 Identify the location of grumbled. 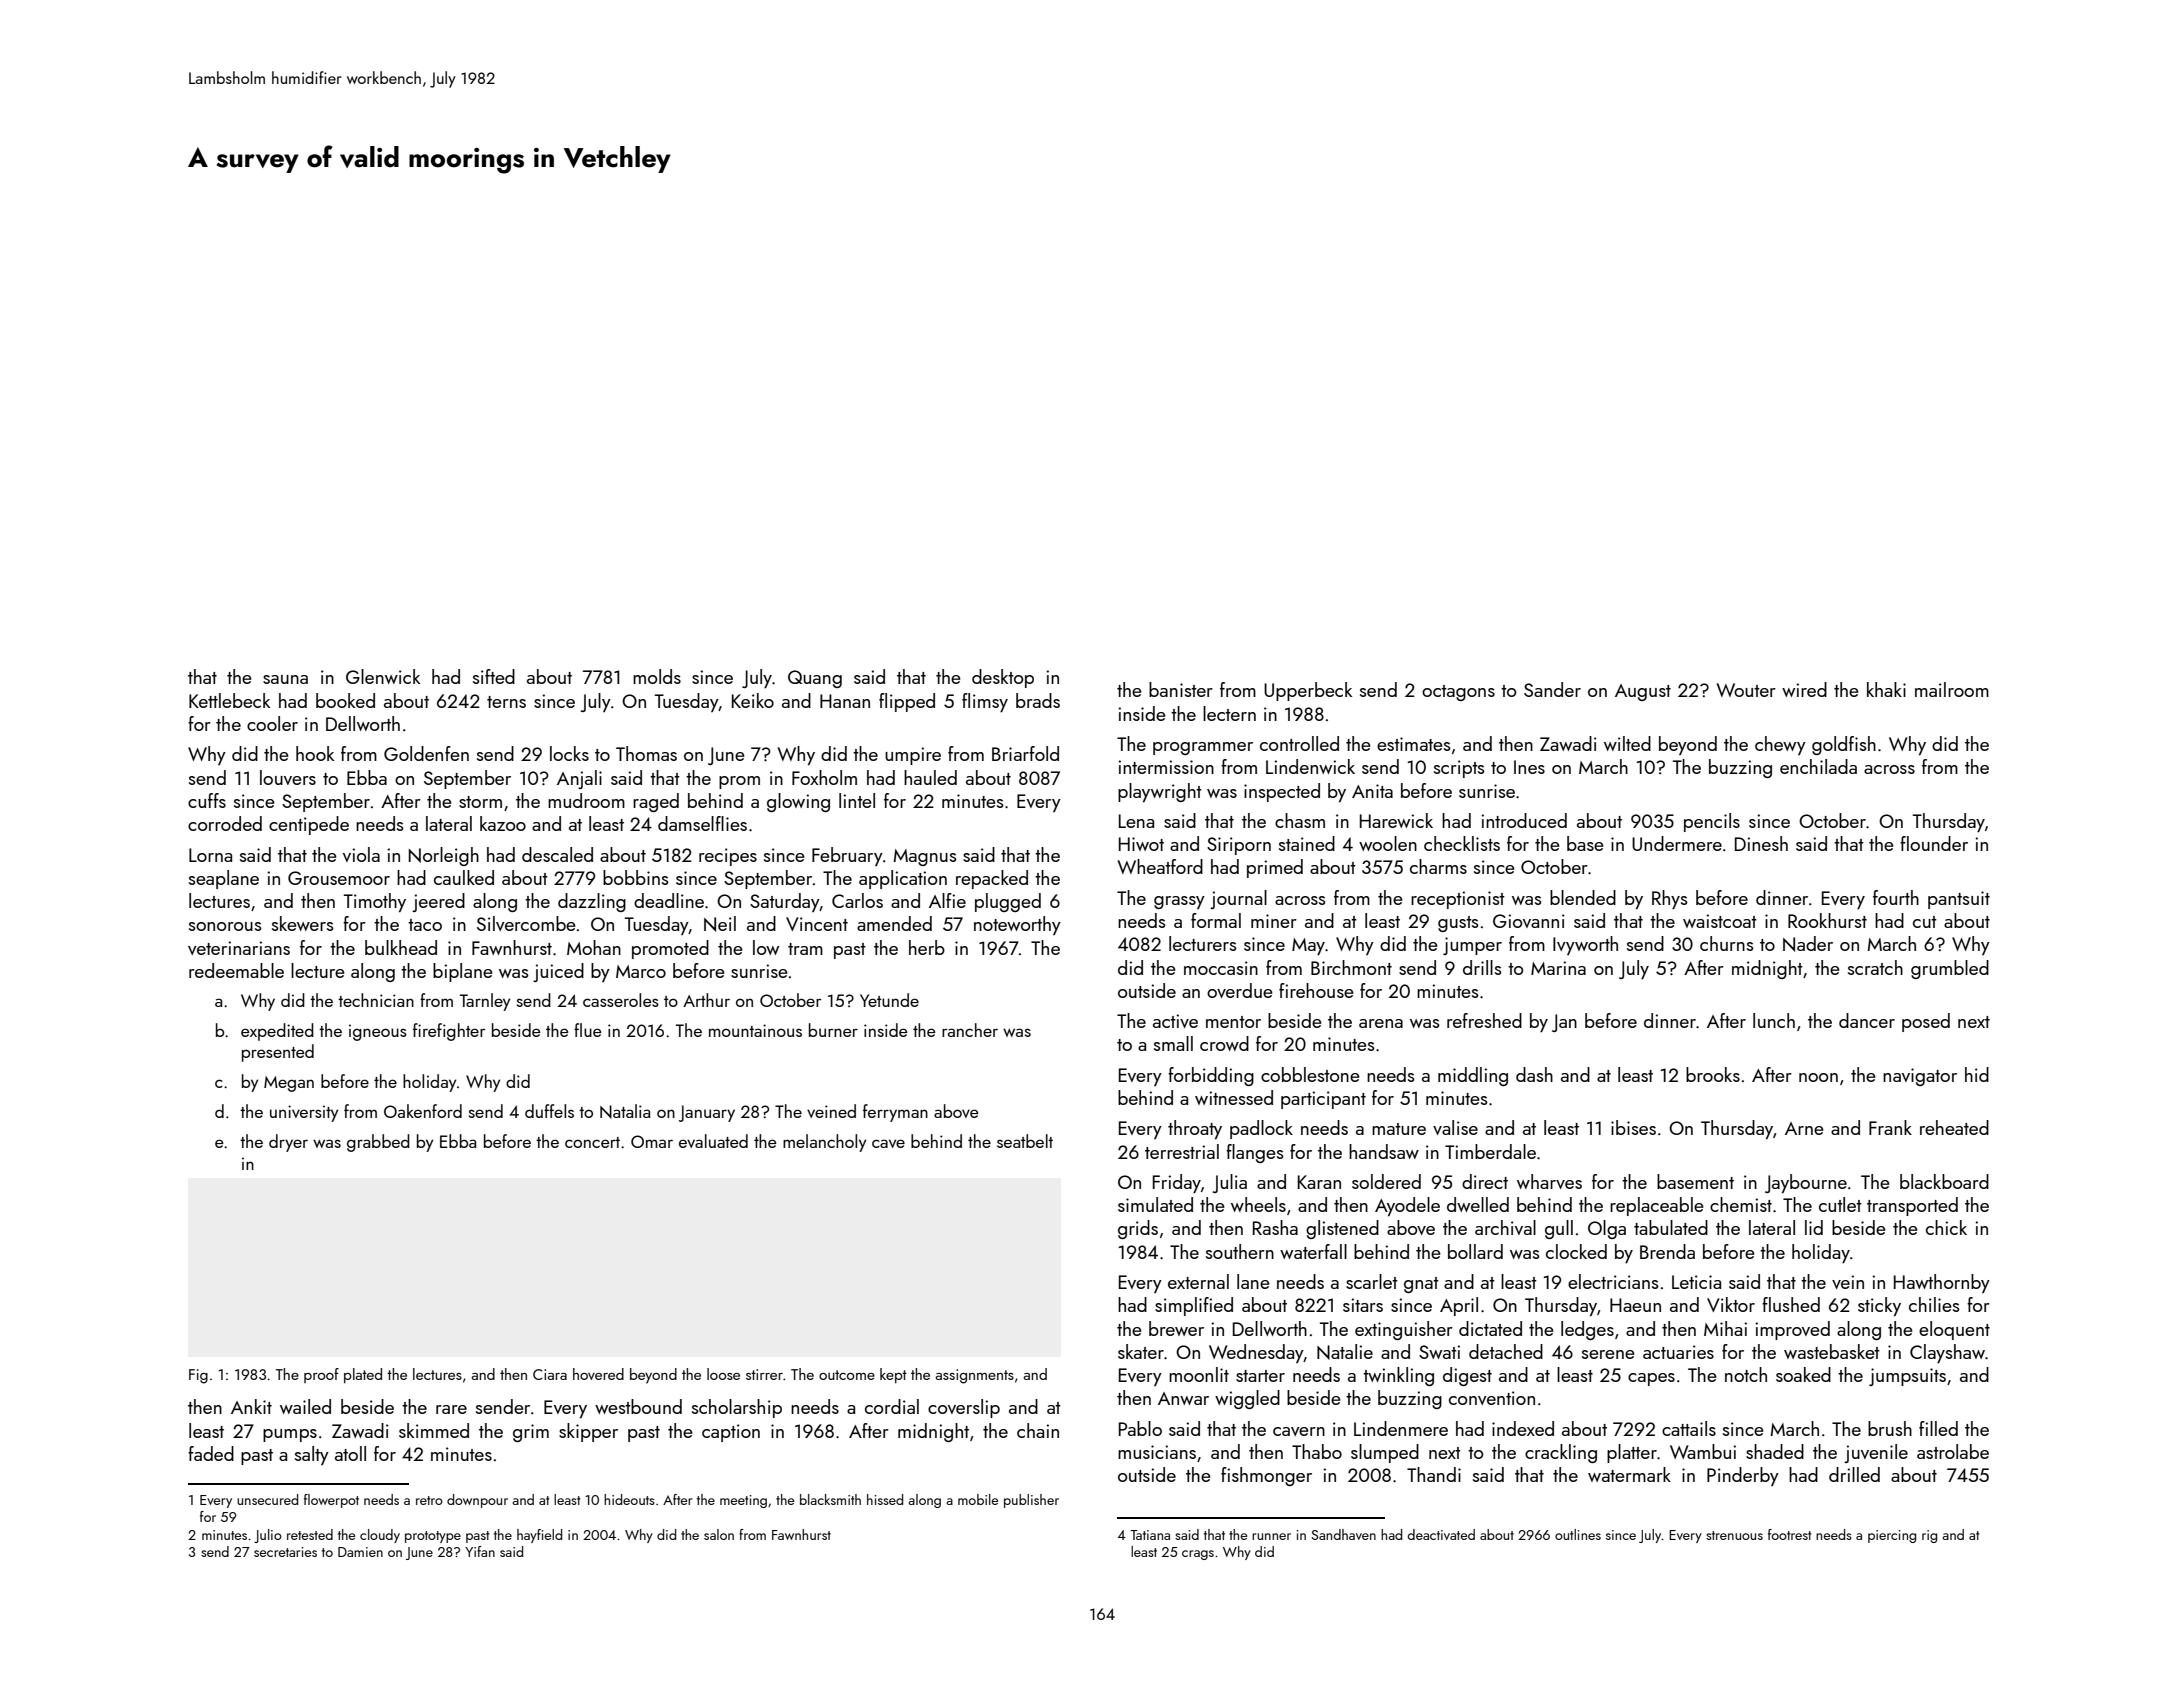
(1950, 969).
